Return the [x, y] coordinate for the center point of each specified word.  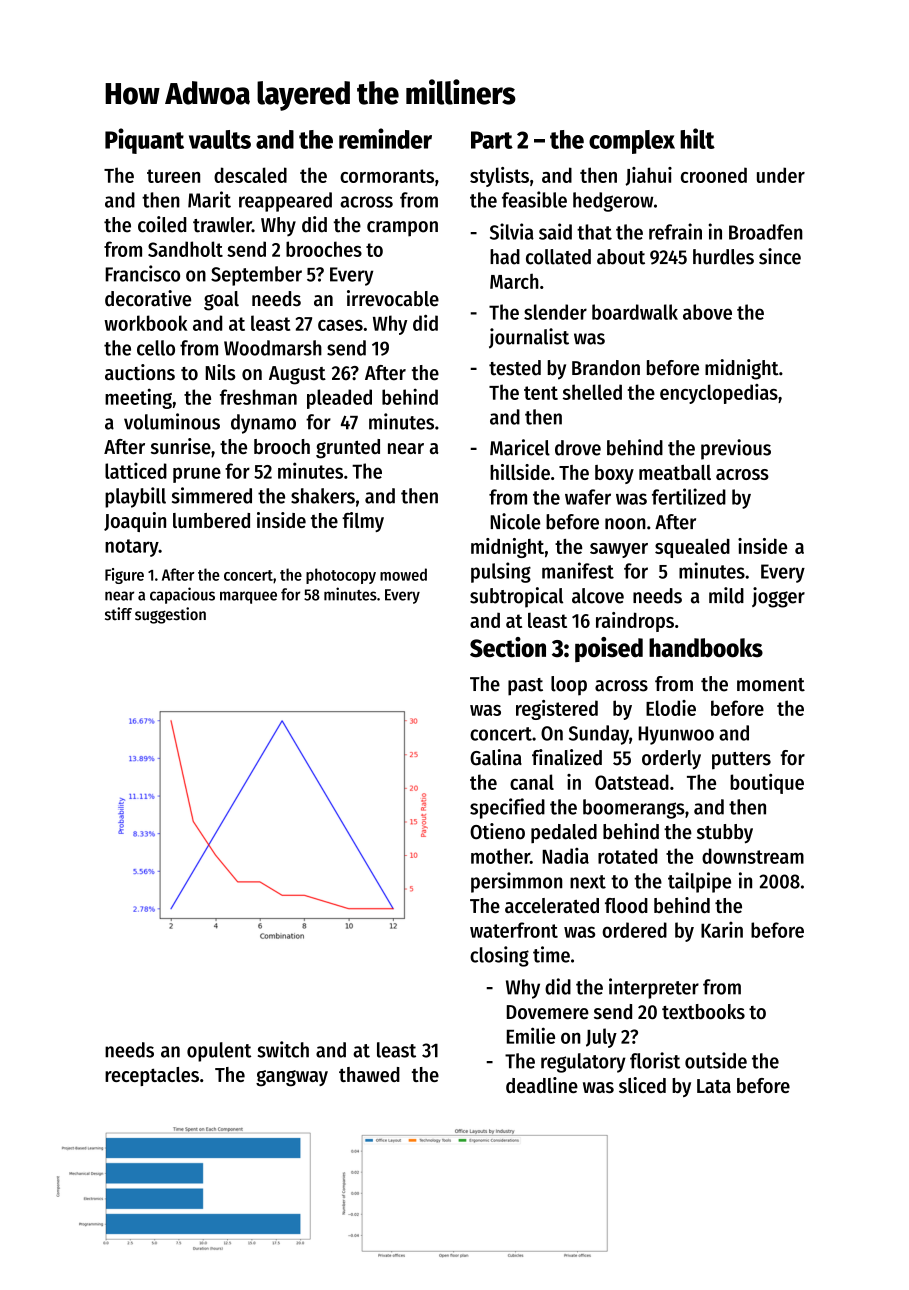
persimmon [516, 882]
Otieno [497, 831]
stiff [118, 614]
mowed [403, 574]
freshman [258, 397]
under [781, 175]
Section [508, 647]
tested [515, 368]
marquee [248, 597]
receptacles [152, 1076]
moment [771, 685]
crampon [402, 229]
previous [736, 449]
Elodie [671, 708]
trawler [222, 225]
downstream [753, 856]
